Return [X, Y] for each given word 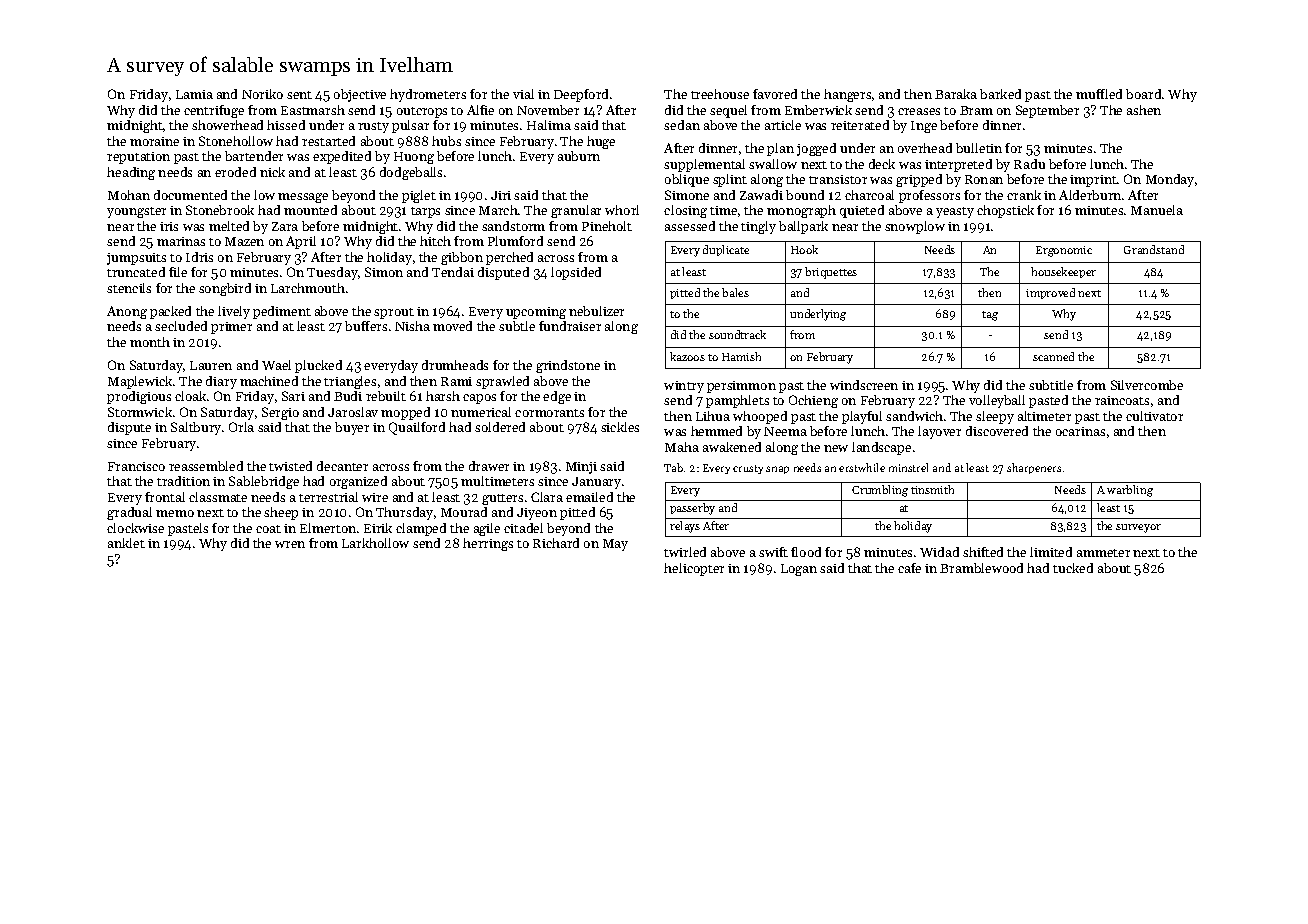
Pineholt [607, 226]
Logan [799, 570]
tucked [1073, 568]
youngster [136, 212]
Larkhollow [375, 543]
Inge [924, 127]
